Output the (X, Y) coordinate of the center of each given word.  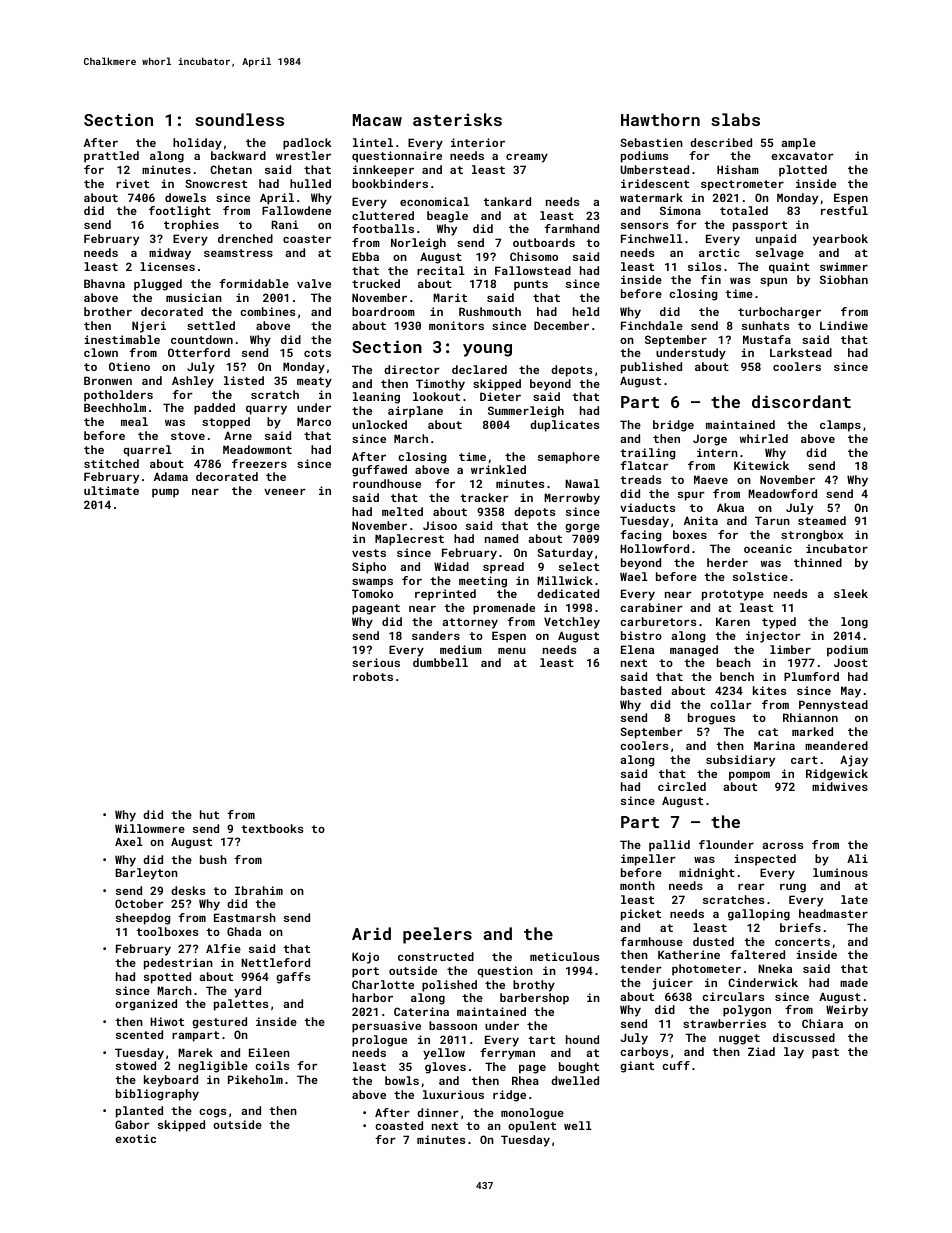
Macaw (377, 120)
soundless (239, 119)
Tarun (772, 520)
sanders (436, 635)
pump (165, 493)
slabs (735, 119)
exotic (135, 1138)
